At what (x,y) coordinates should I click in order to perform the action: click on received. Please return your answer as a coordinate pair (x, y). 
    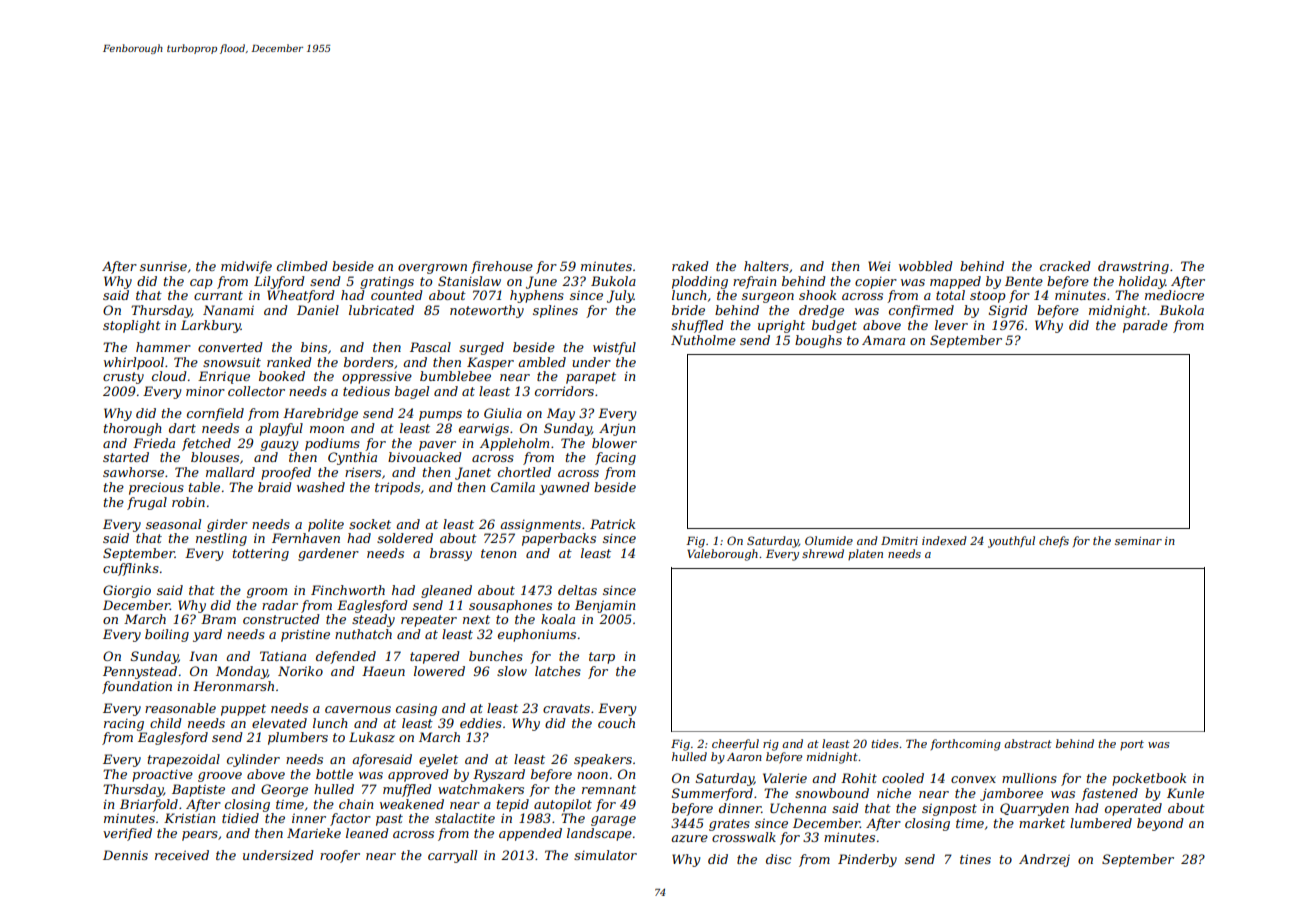
    Looking at the image, I should click on (182, 855).
